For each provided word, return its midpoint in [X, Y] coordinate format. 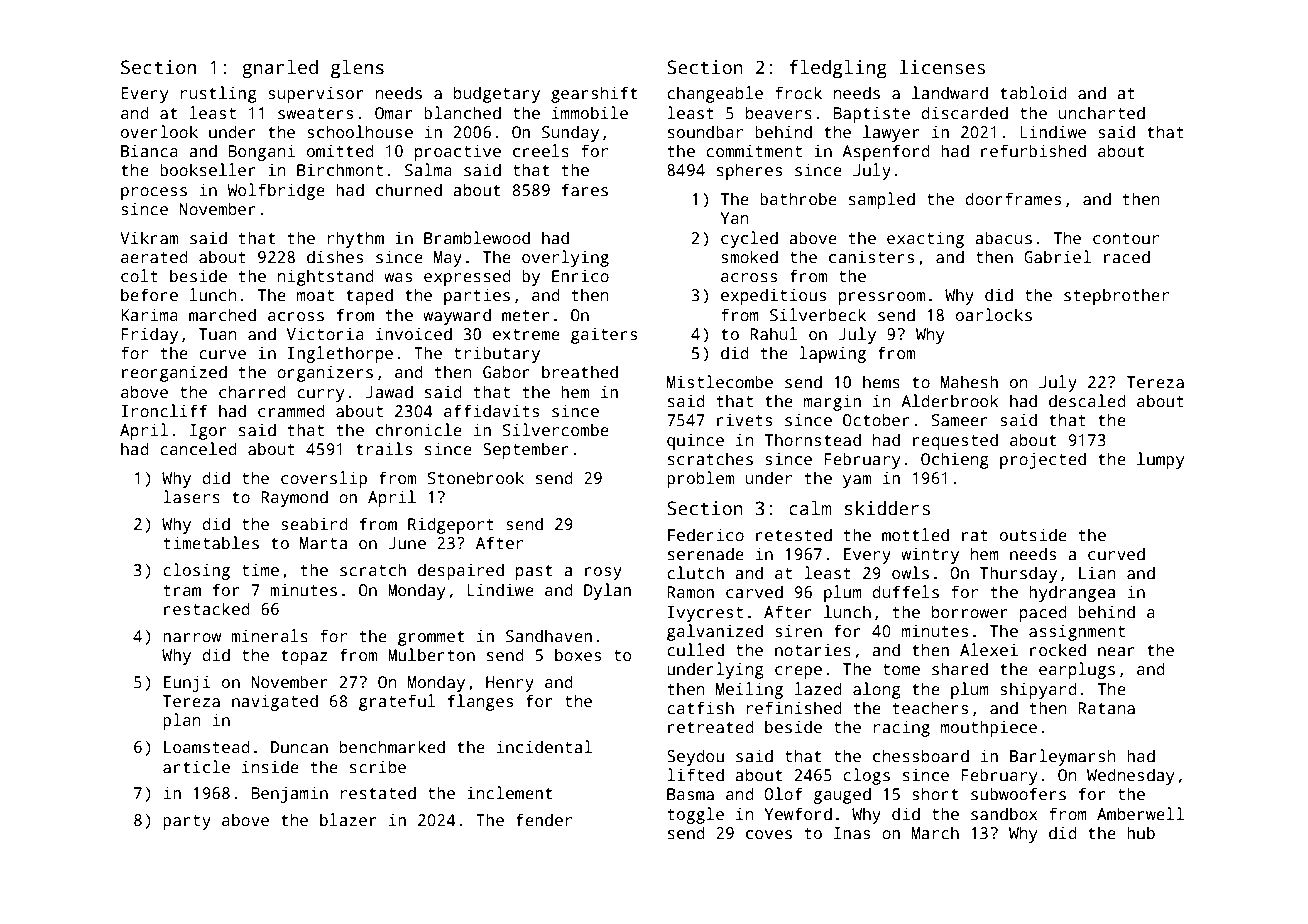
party [187, 822]
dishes [335, 257]
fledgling [838, 69]
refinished [794, 708]
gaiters [604, 335]
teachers [930, 708]
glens [357, 69]
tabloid [1033, 92]
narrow [192, 638]
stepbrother [1116, 296]
